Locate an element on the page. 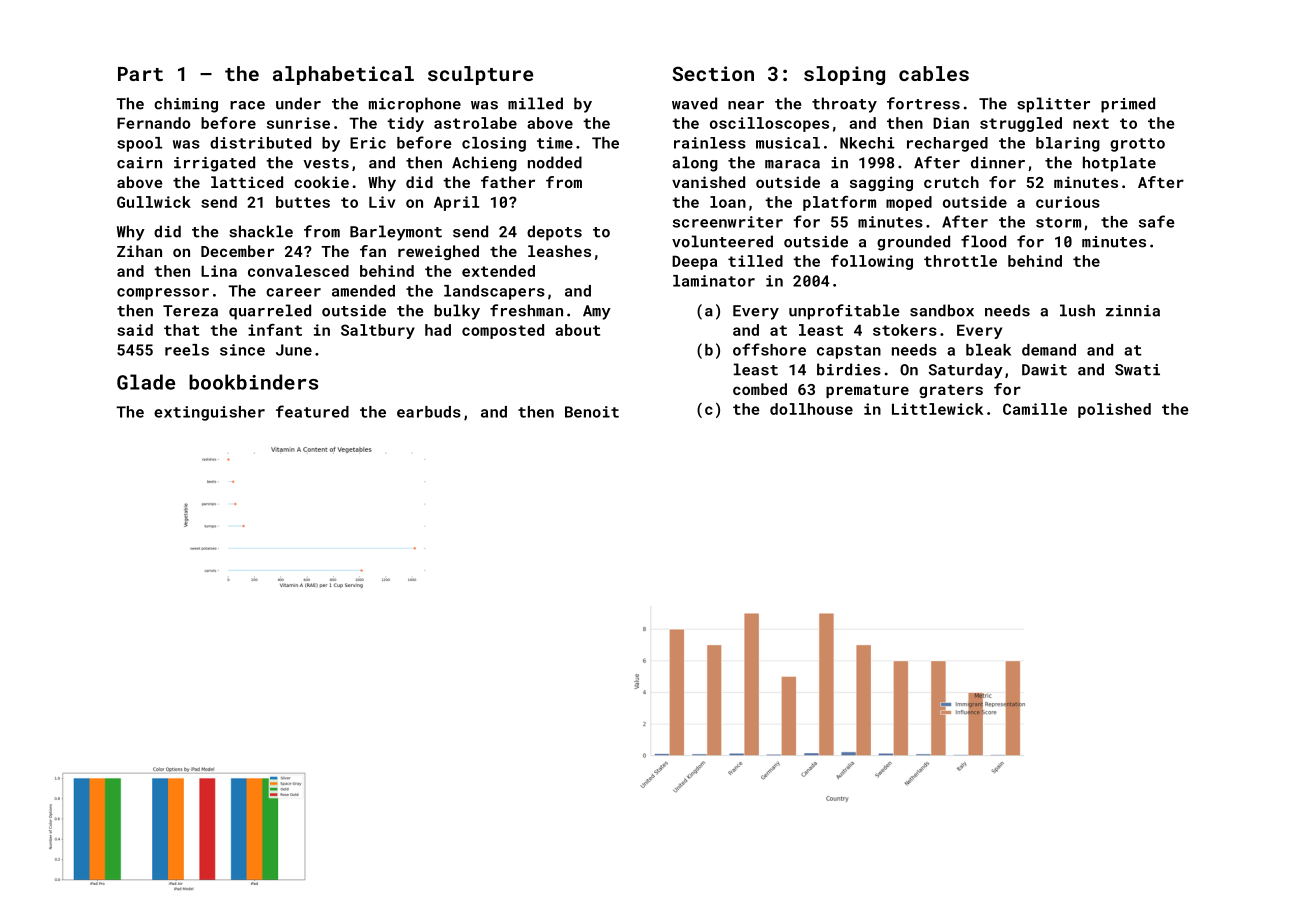 This document has height=924, width=1308. since is located at coordinates (242, 350).
